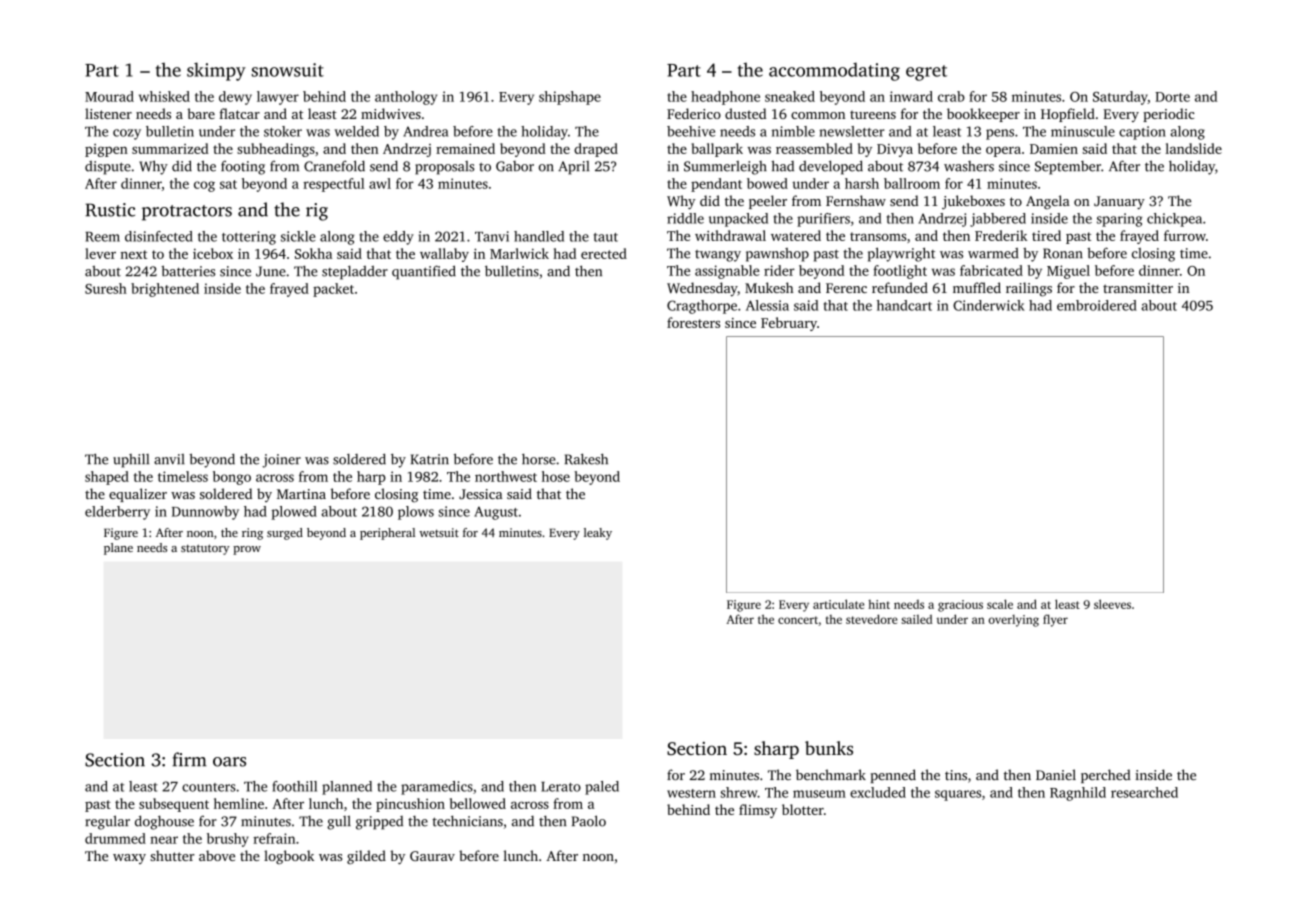 Image resolution: width=1308 pixels, height=924 pixels. What do you see at coordinates (170, 148) in the image?
I see `summarized` at bounding box center [170, 148].
